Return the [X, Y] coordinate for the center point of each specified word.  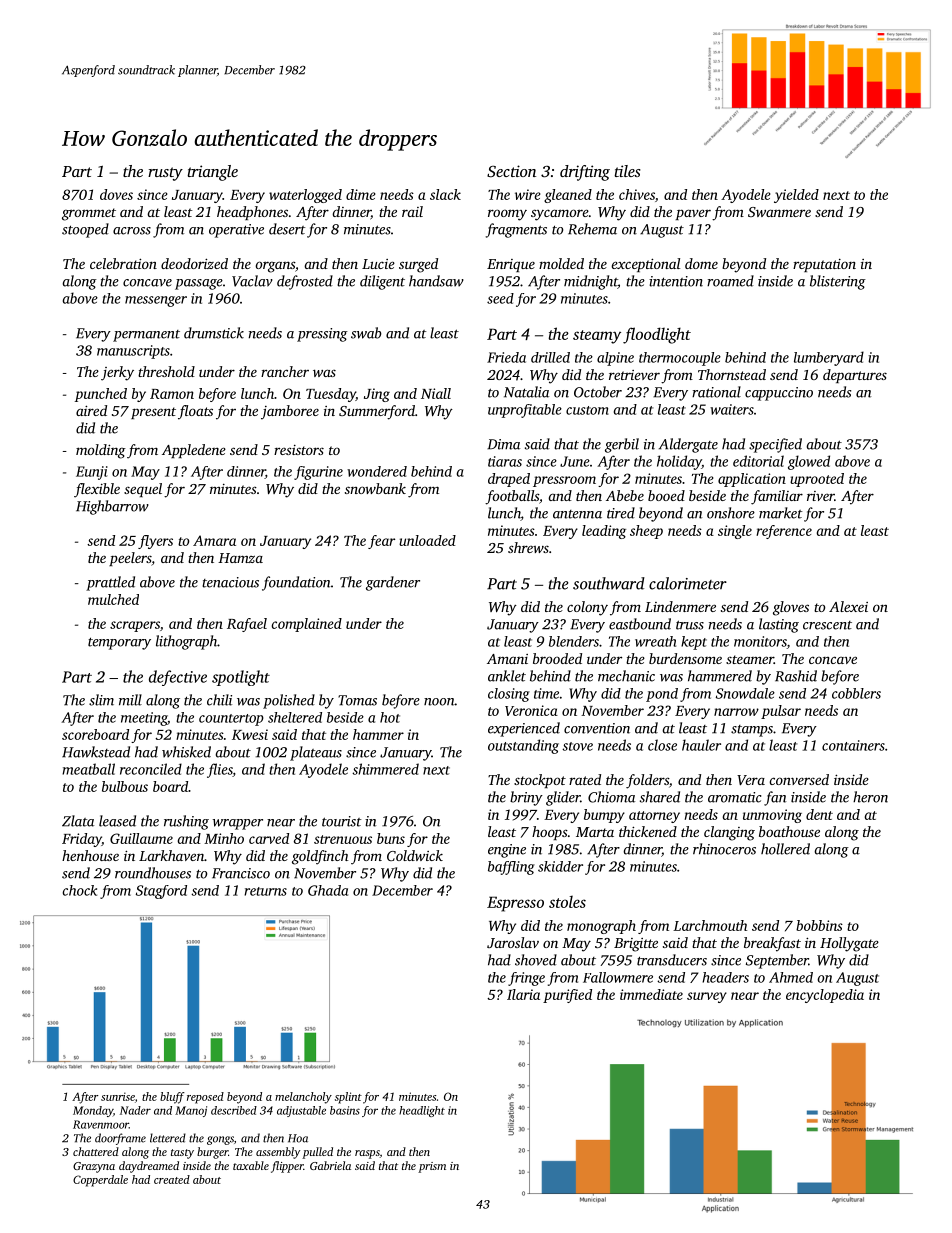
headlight [422, 1111]
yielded [796, 196]
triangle [212, 173]
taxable [251, 1165]
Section [511, 171]
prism [432, 1167]
